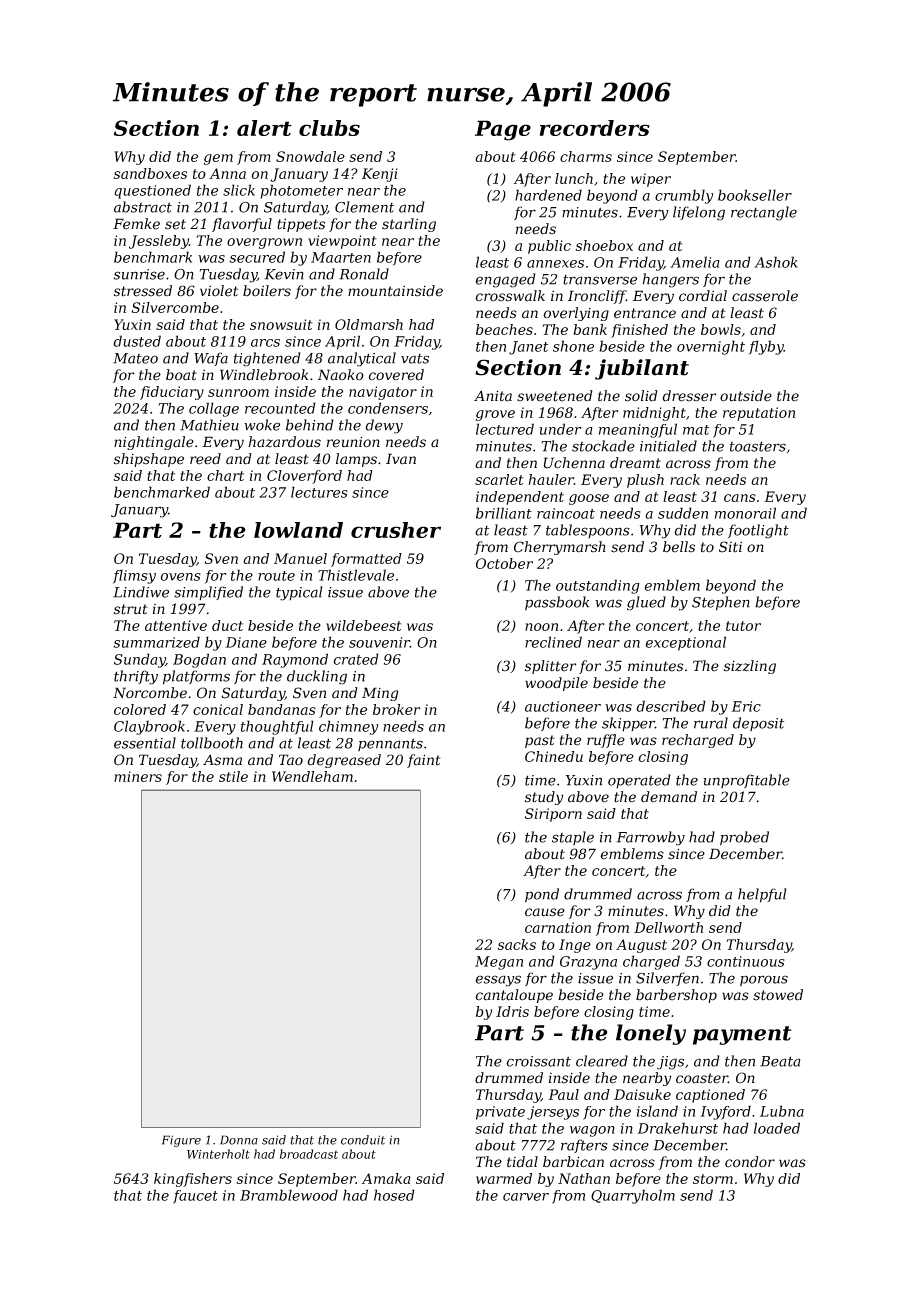 The width and height of the page is (924, 1308). What do you see at coordinates (595, 128) in the page?
I see `recorders` at bounding box center [595, 128].
